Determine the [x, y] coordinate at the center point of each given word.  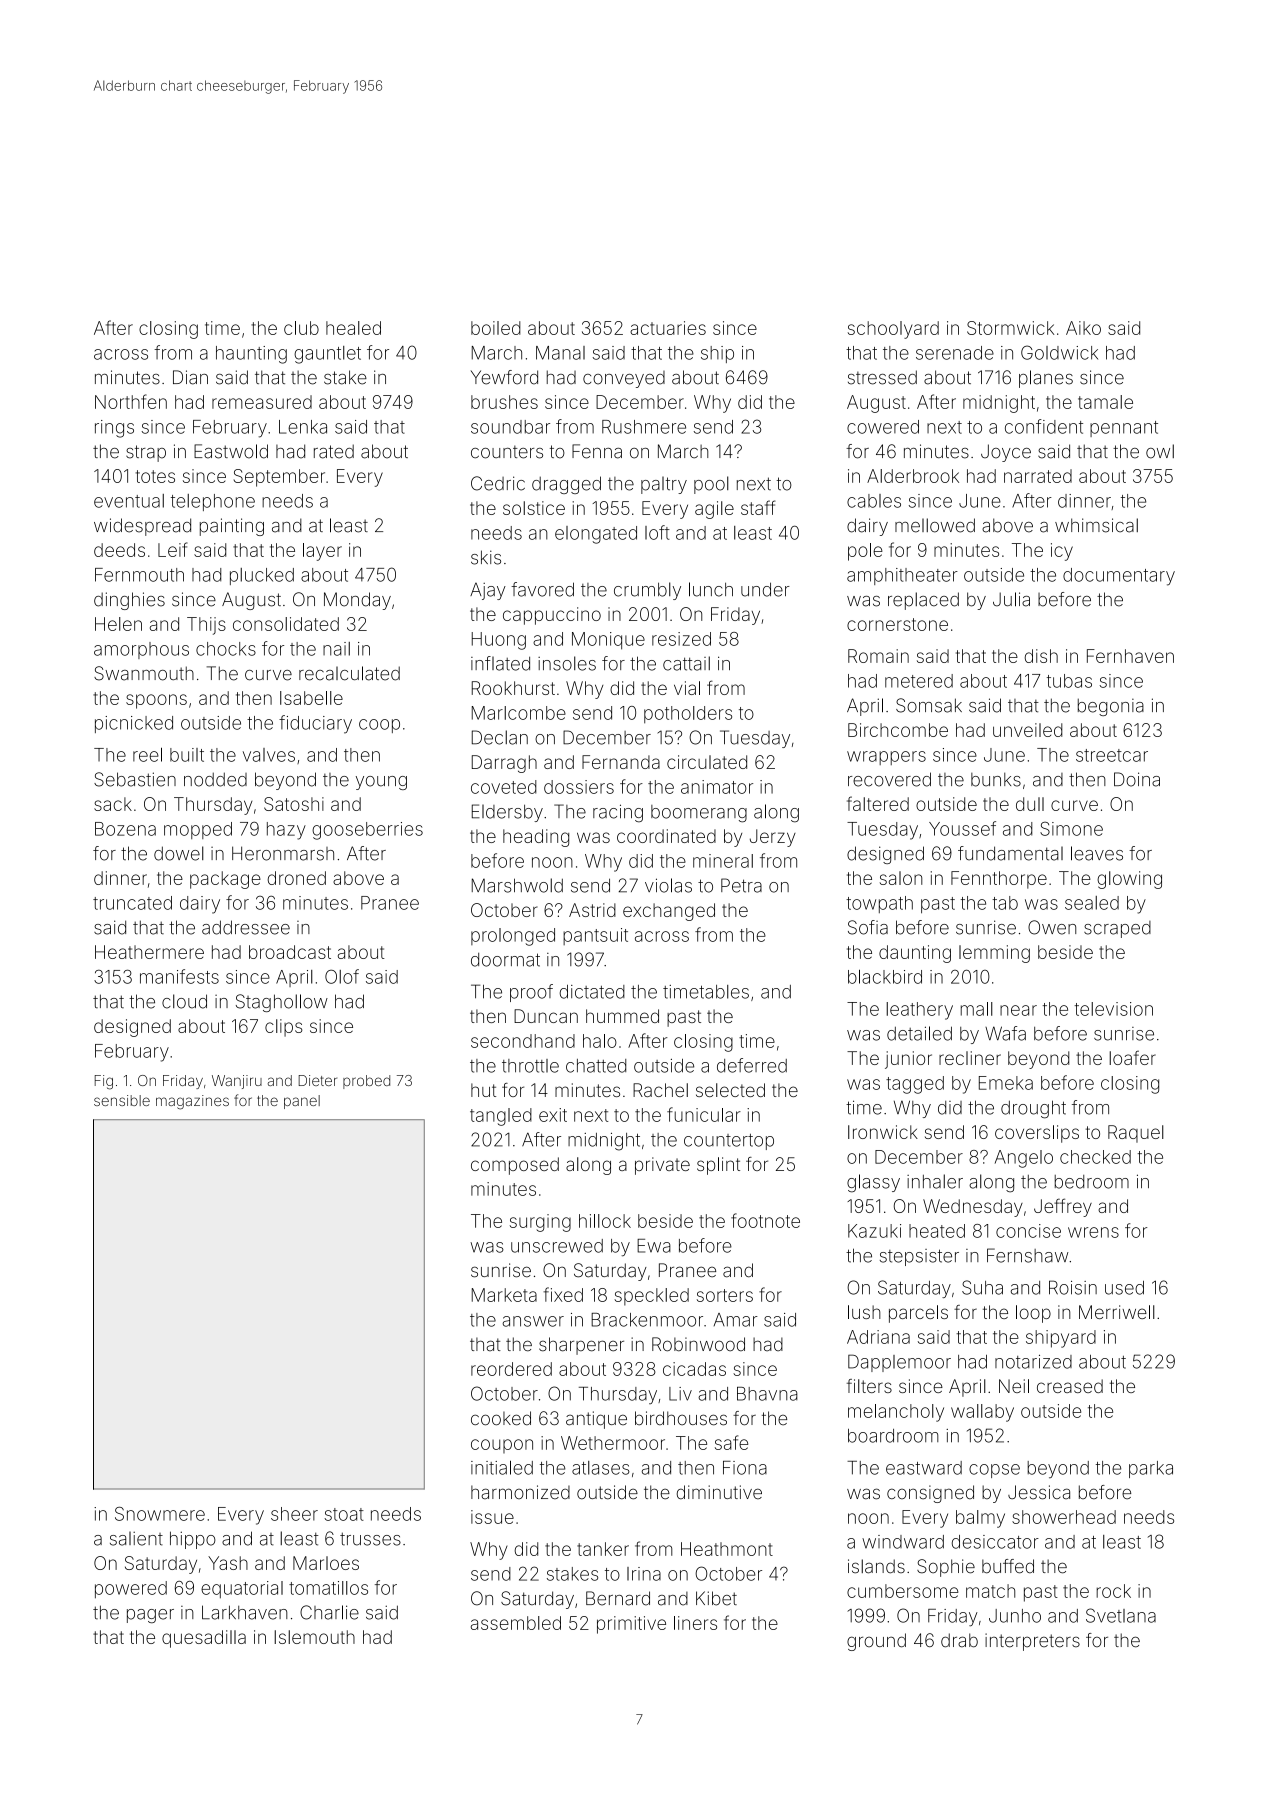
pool [711, 485]
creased [1070, 1386]
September [279, 478]
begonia [1111, 707]
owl [1160, 451]
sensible [122, 1100]
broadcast [290, 952]
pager [150, 1616]
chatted [596, 1066]
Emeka [1006, 1083]
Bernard [618, 1598]
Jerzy [773, 838]
